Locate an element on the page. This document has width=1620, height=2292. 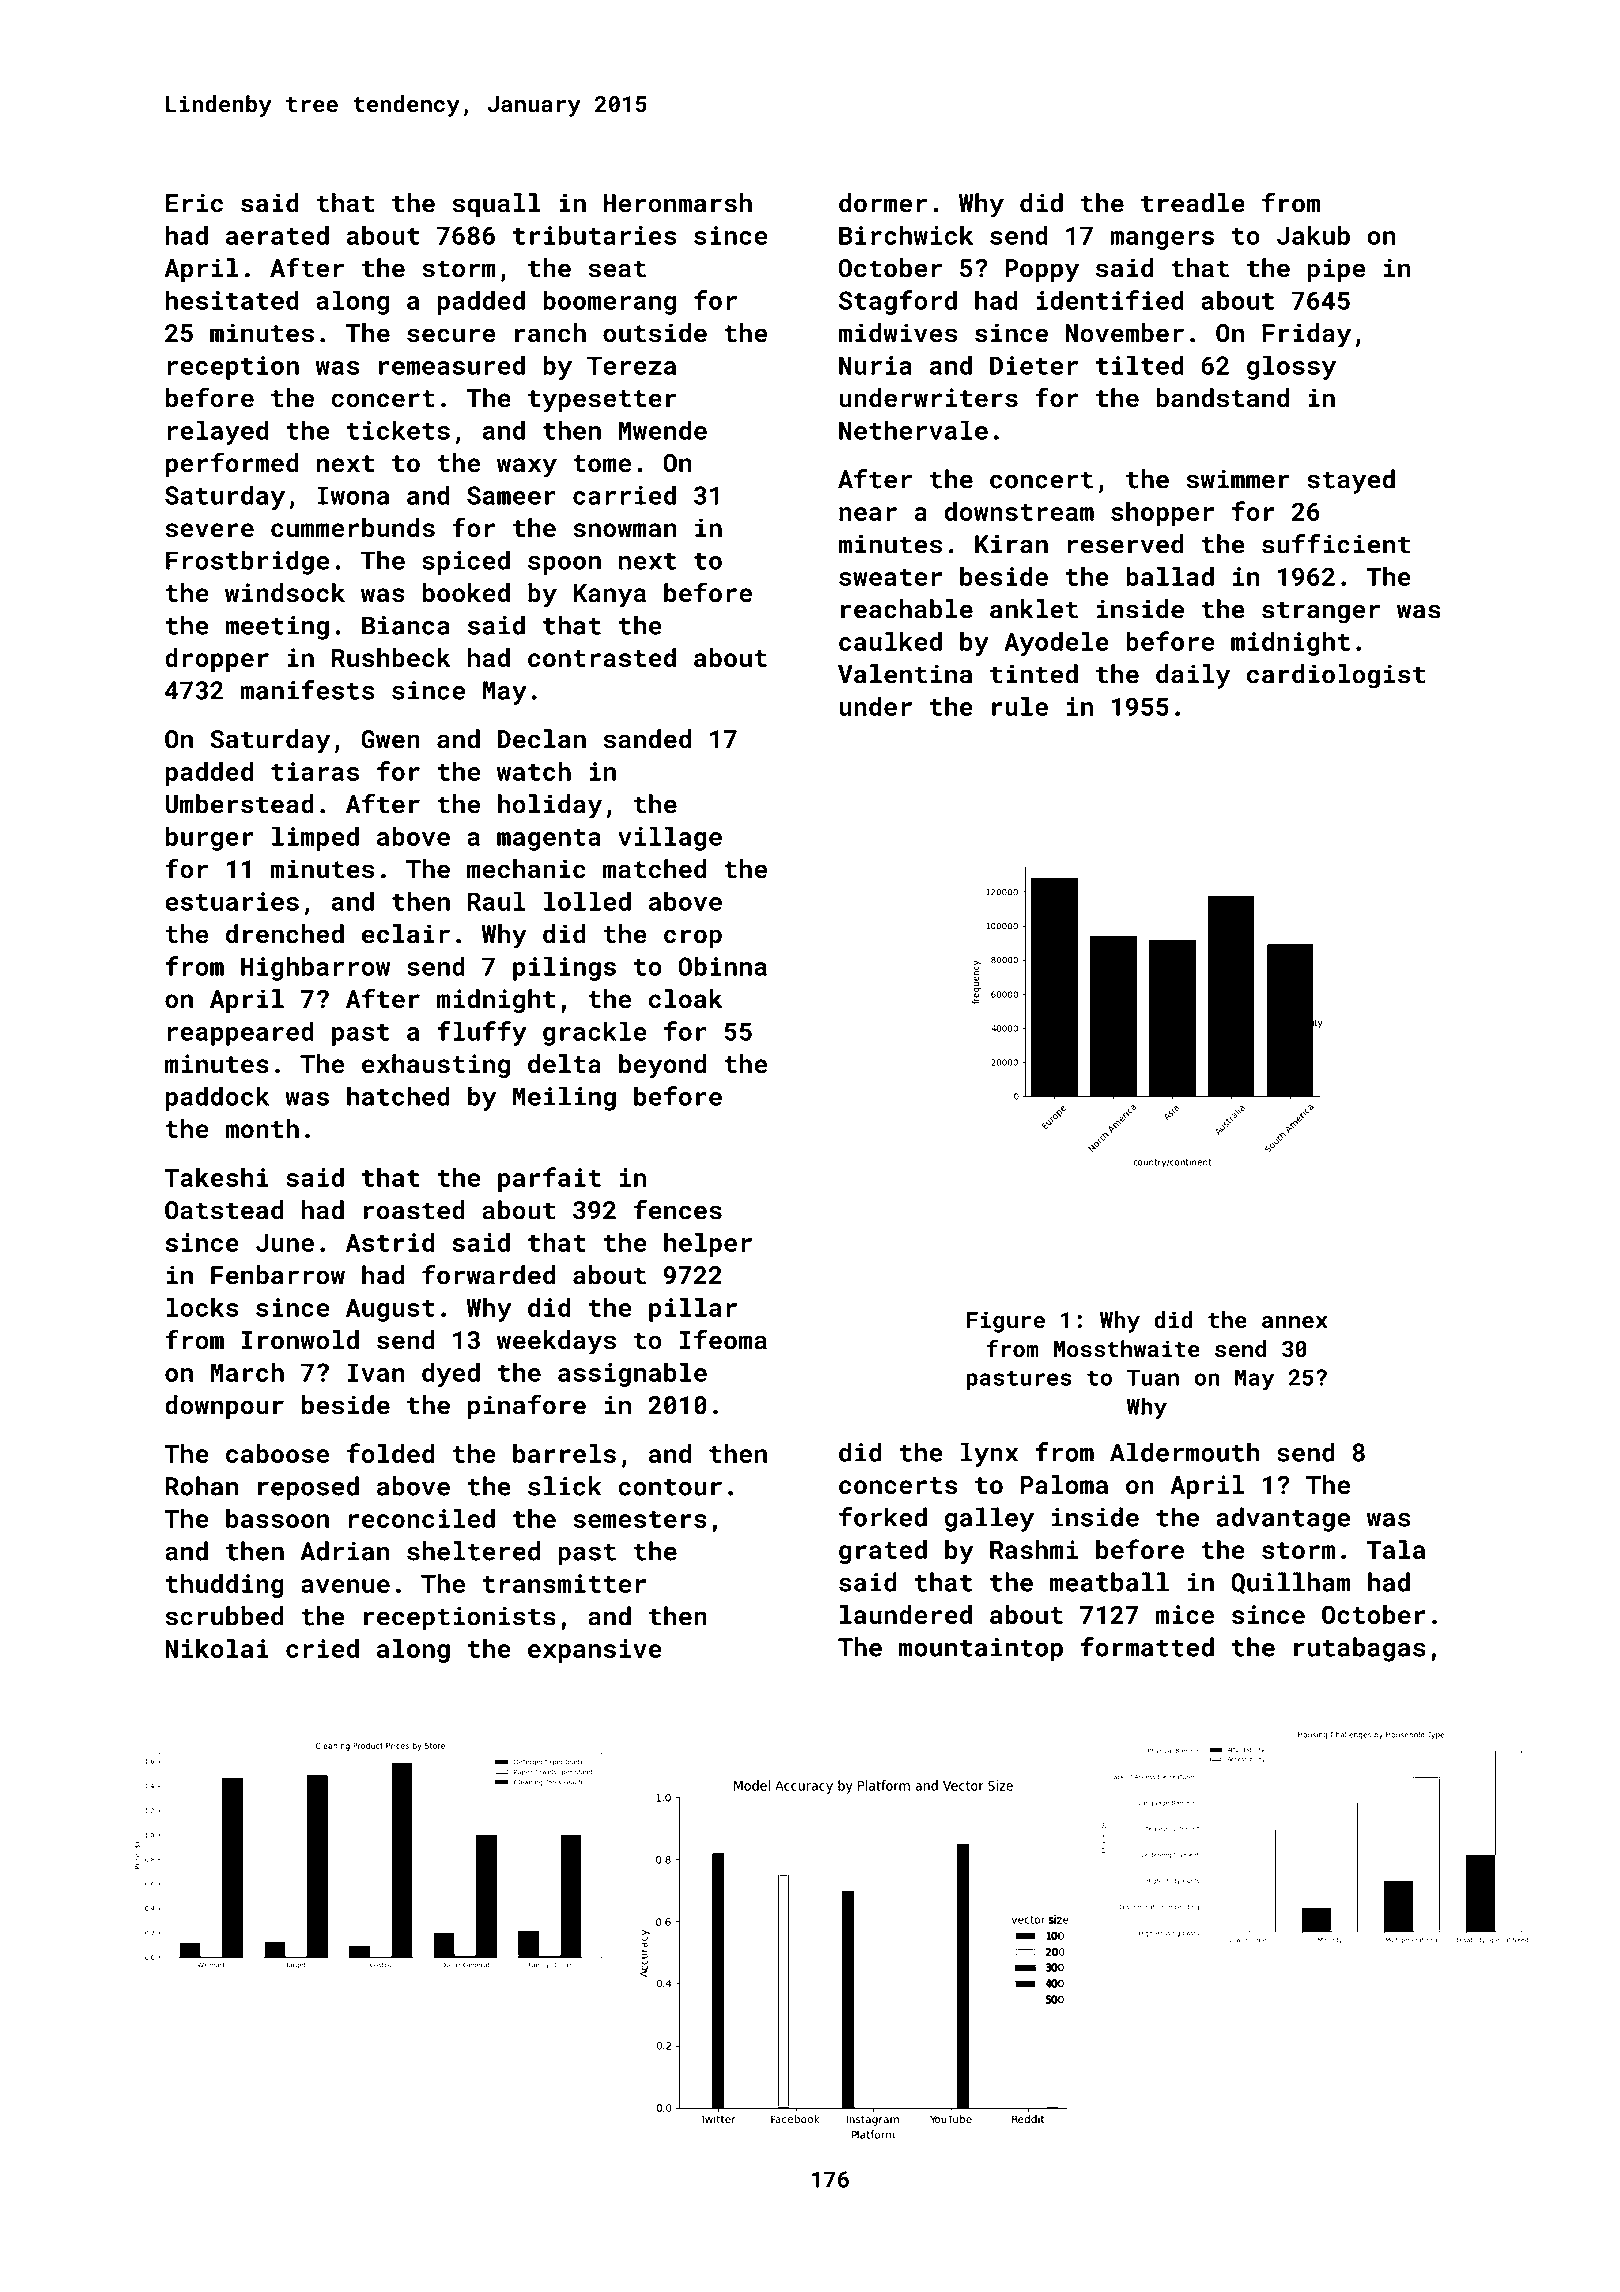
Tala is located at coordinates (1395, 1549).
